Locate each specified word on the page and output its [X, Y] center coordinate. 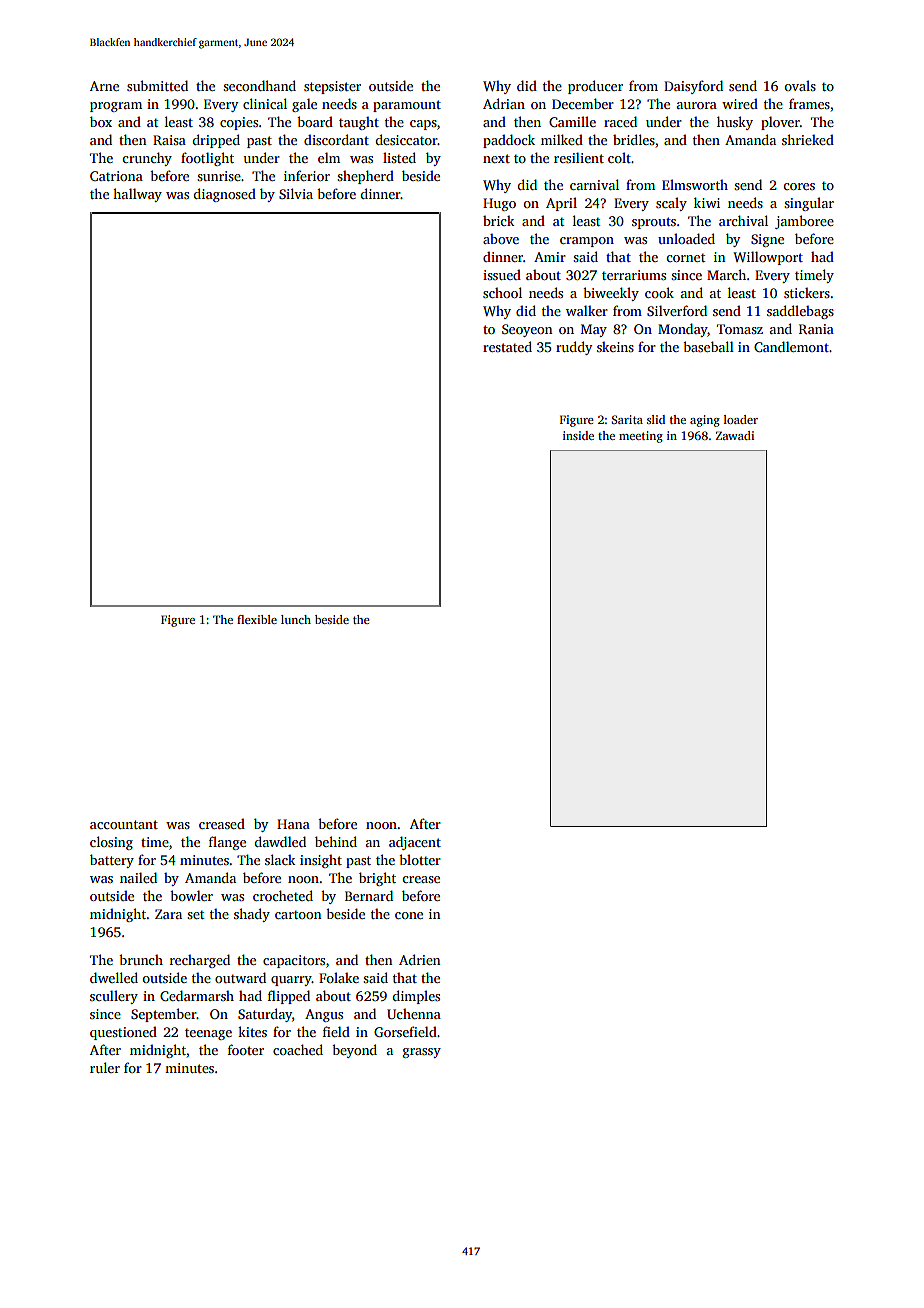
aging [705, 421]
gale [304, 105]
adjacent [415, 843]
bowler [191, 895]
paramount [407, 106]
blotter [420, 859]
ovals [800, 85]
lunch [296, 619]
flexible [257, 619]
